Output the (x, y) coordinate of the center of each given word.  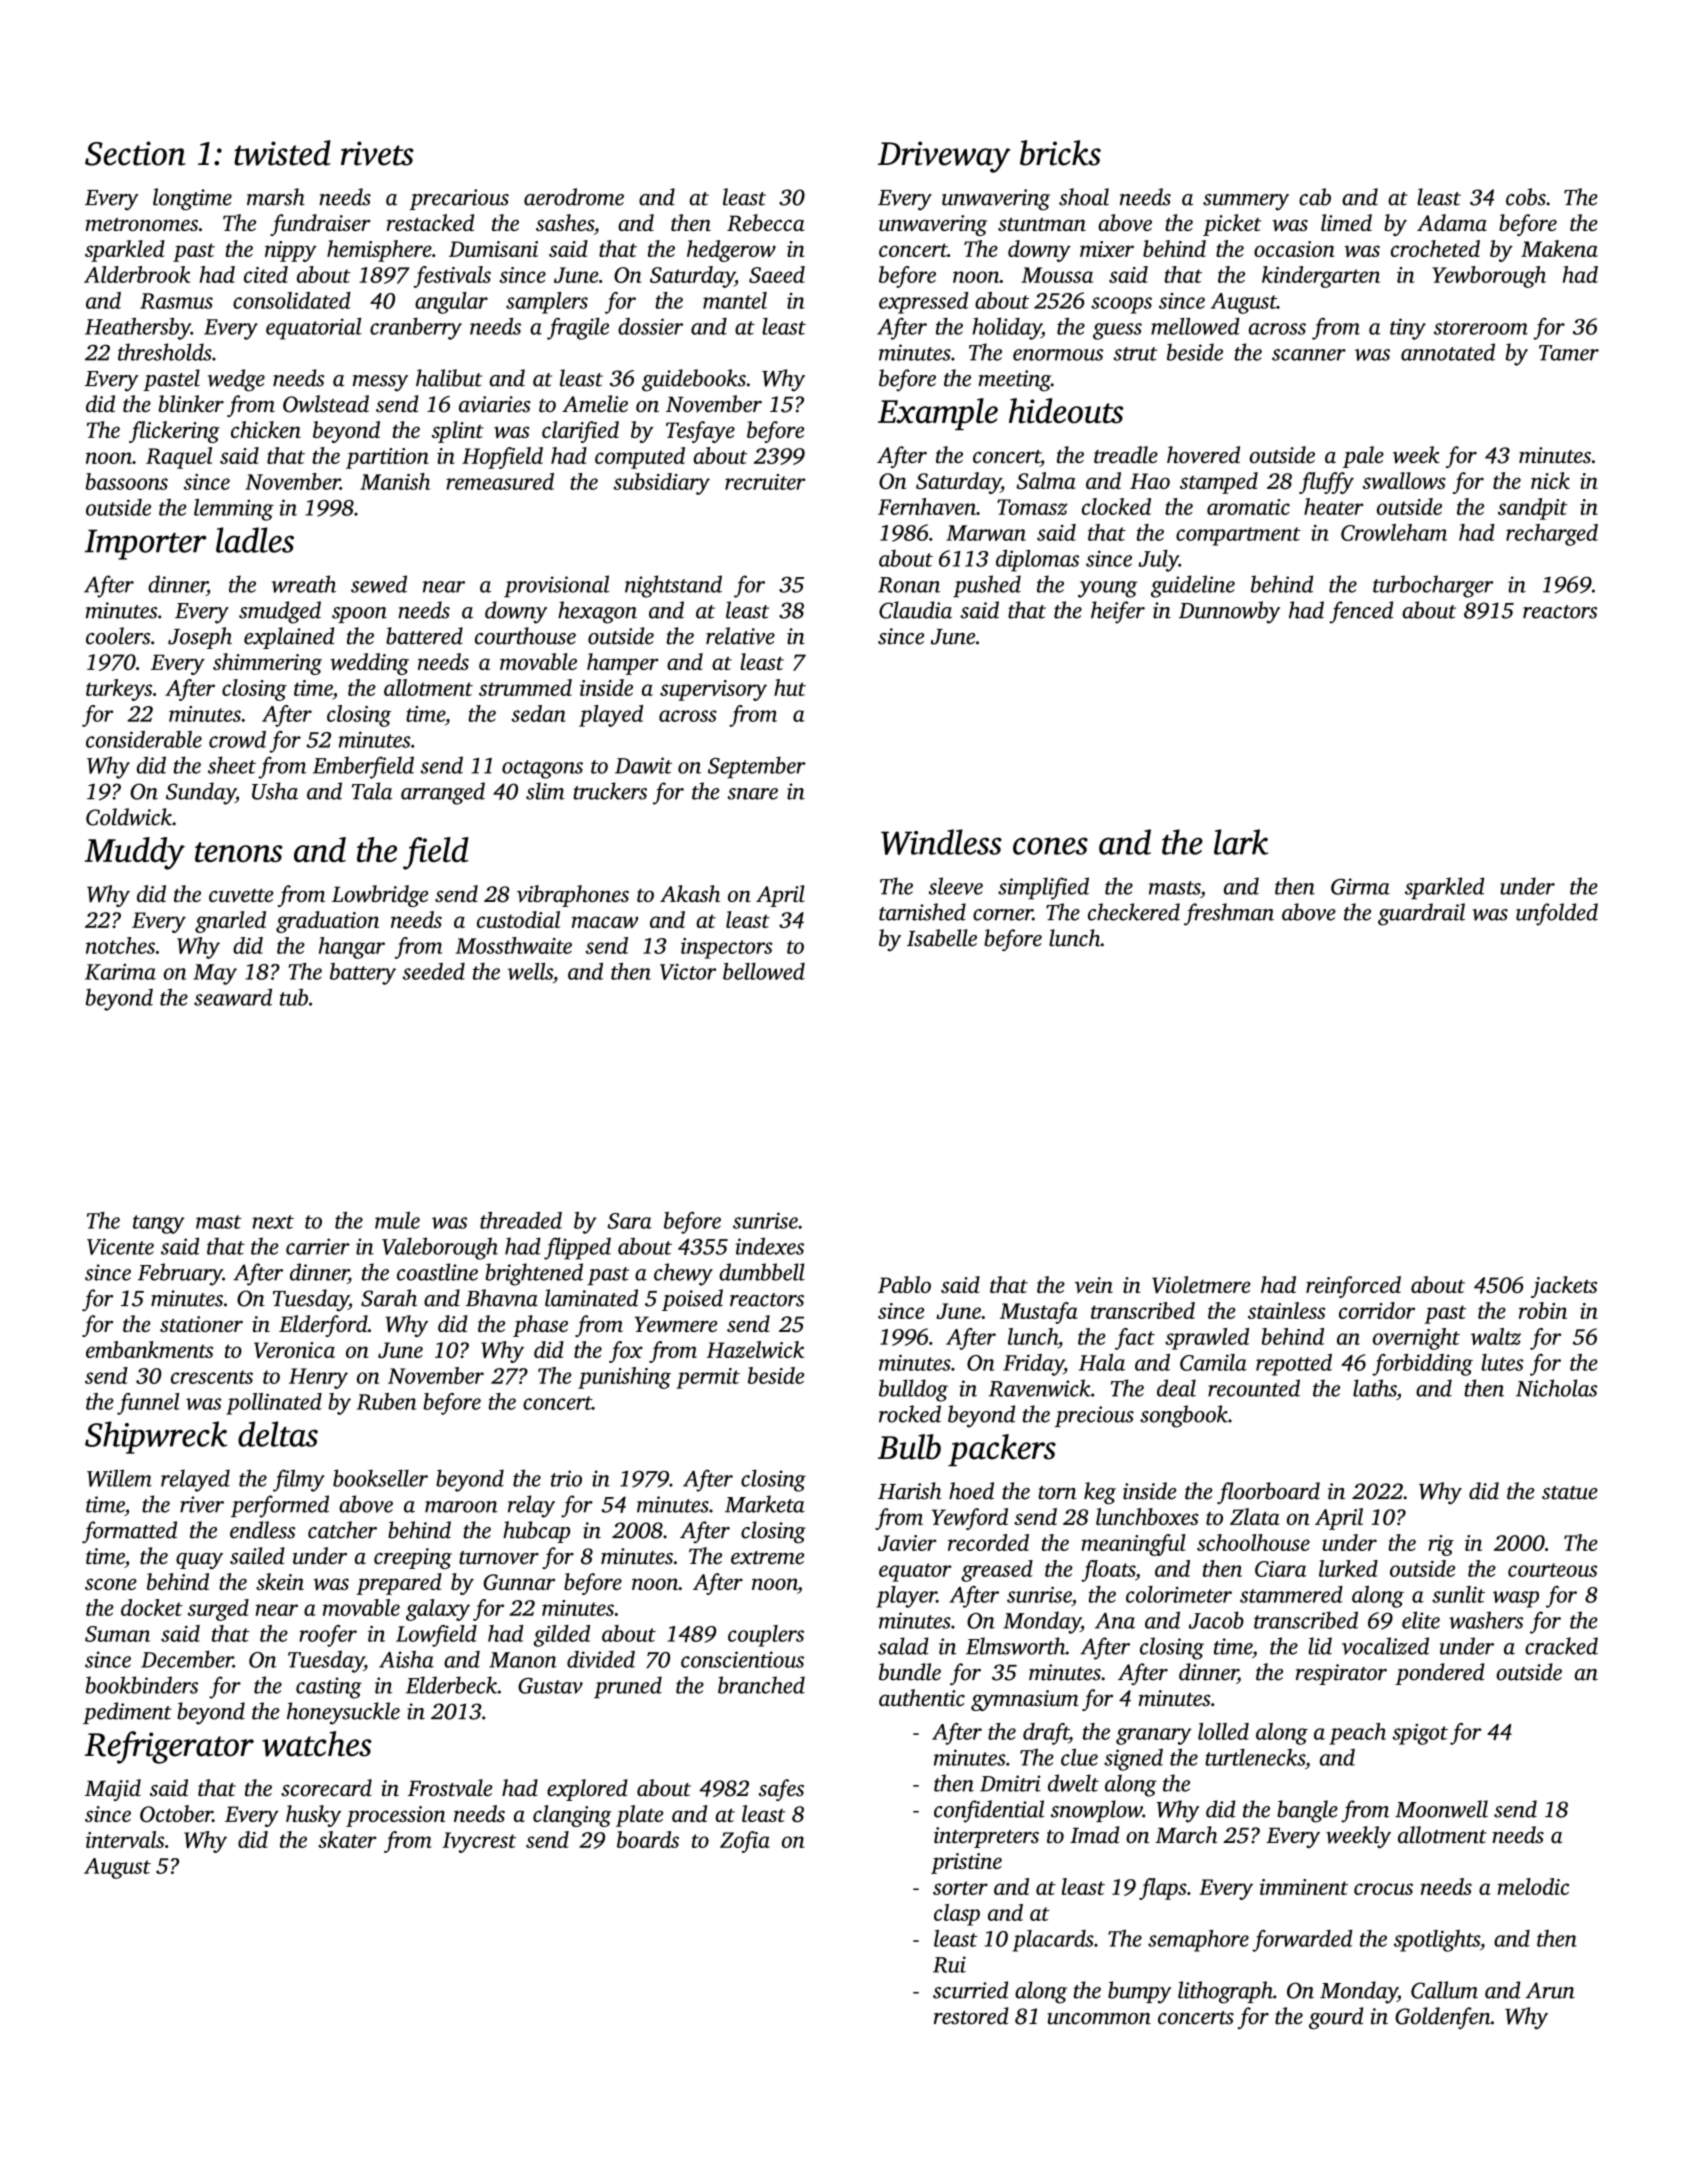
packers (1002, 1450)
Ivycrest (479, 1842)
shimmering (267, 664)
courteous (1552, 1570)
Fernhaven (927, 506)
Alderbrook (137, 274)
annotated (1448, 352)
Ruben (387, 1401)
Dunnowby (1229, 612)
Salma (1046, 480)
